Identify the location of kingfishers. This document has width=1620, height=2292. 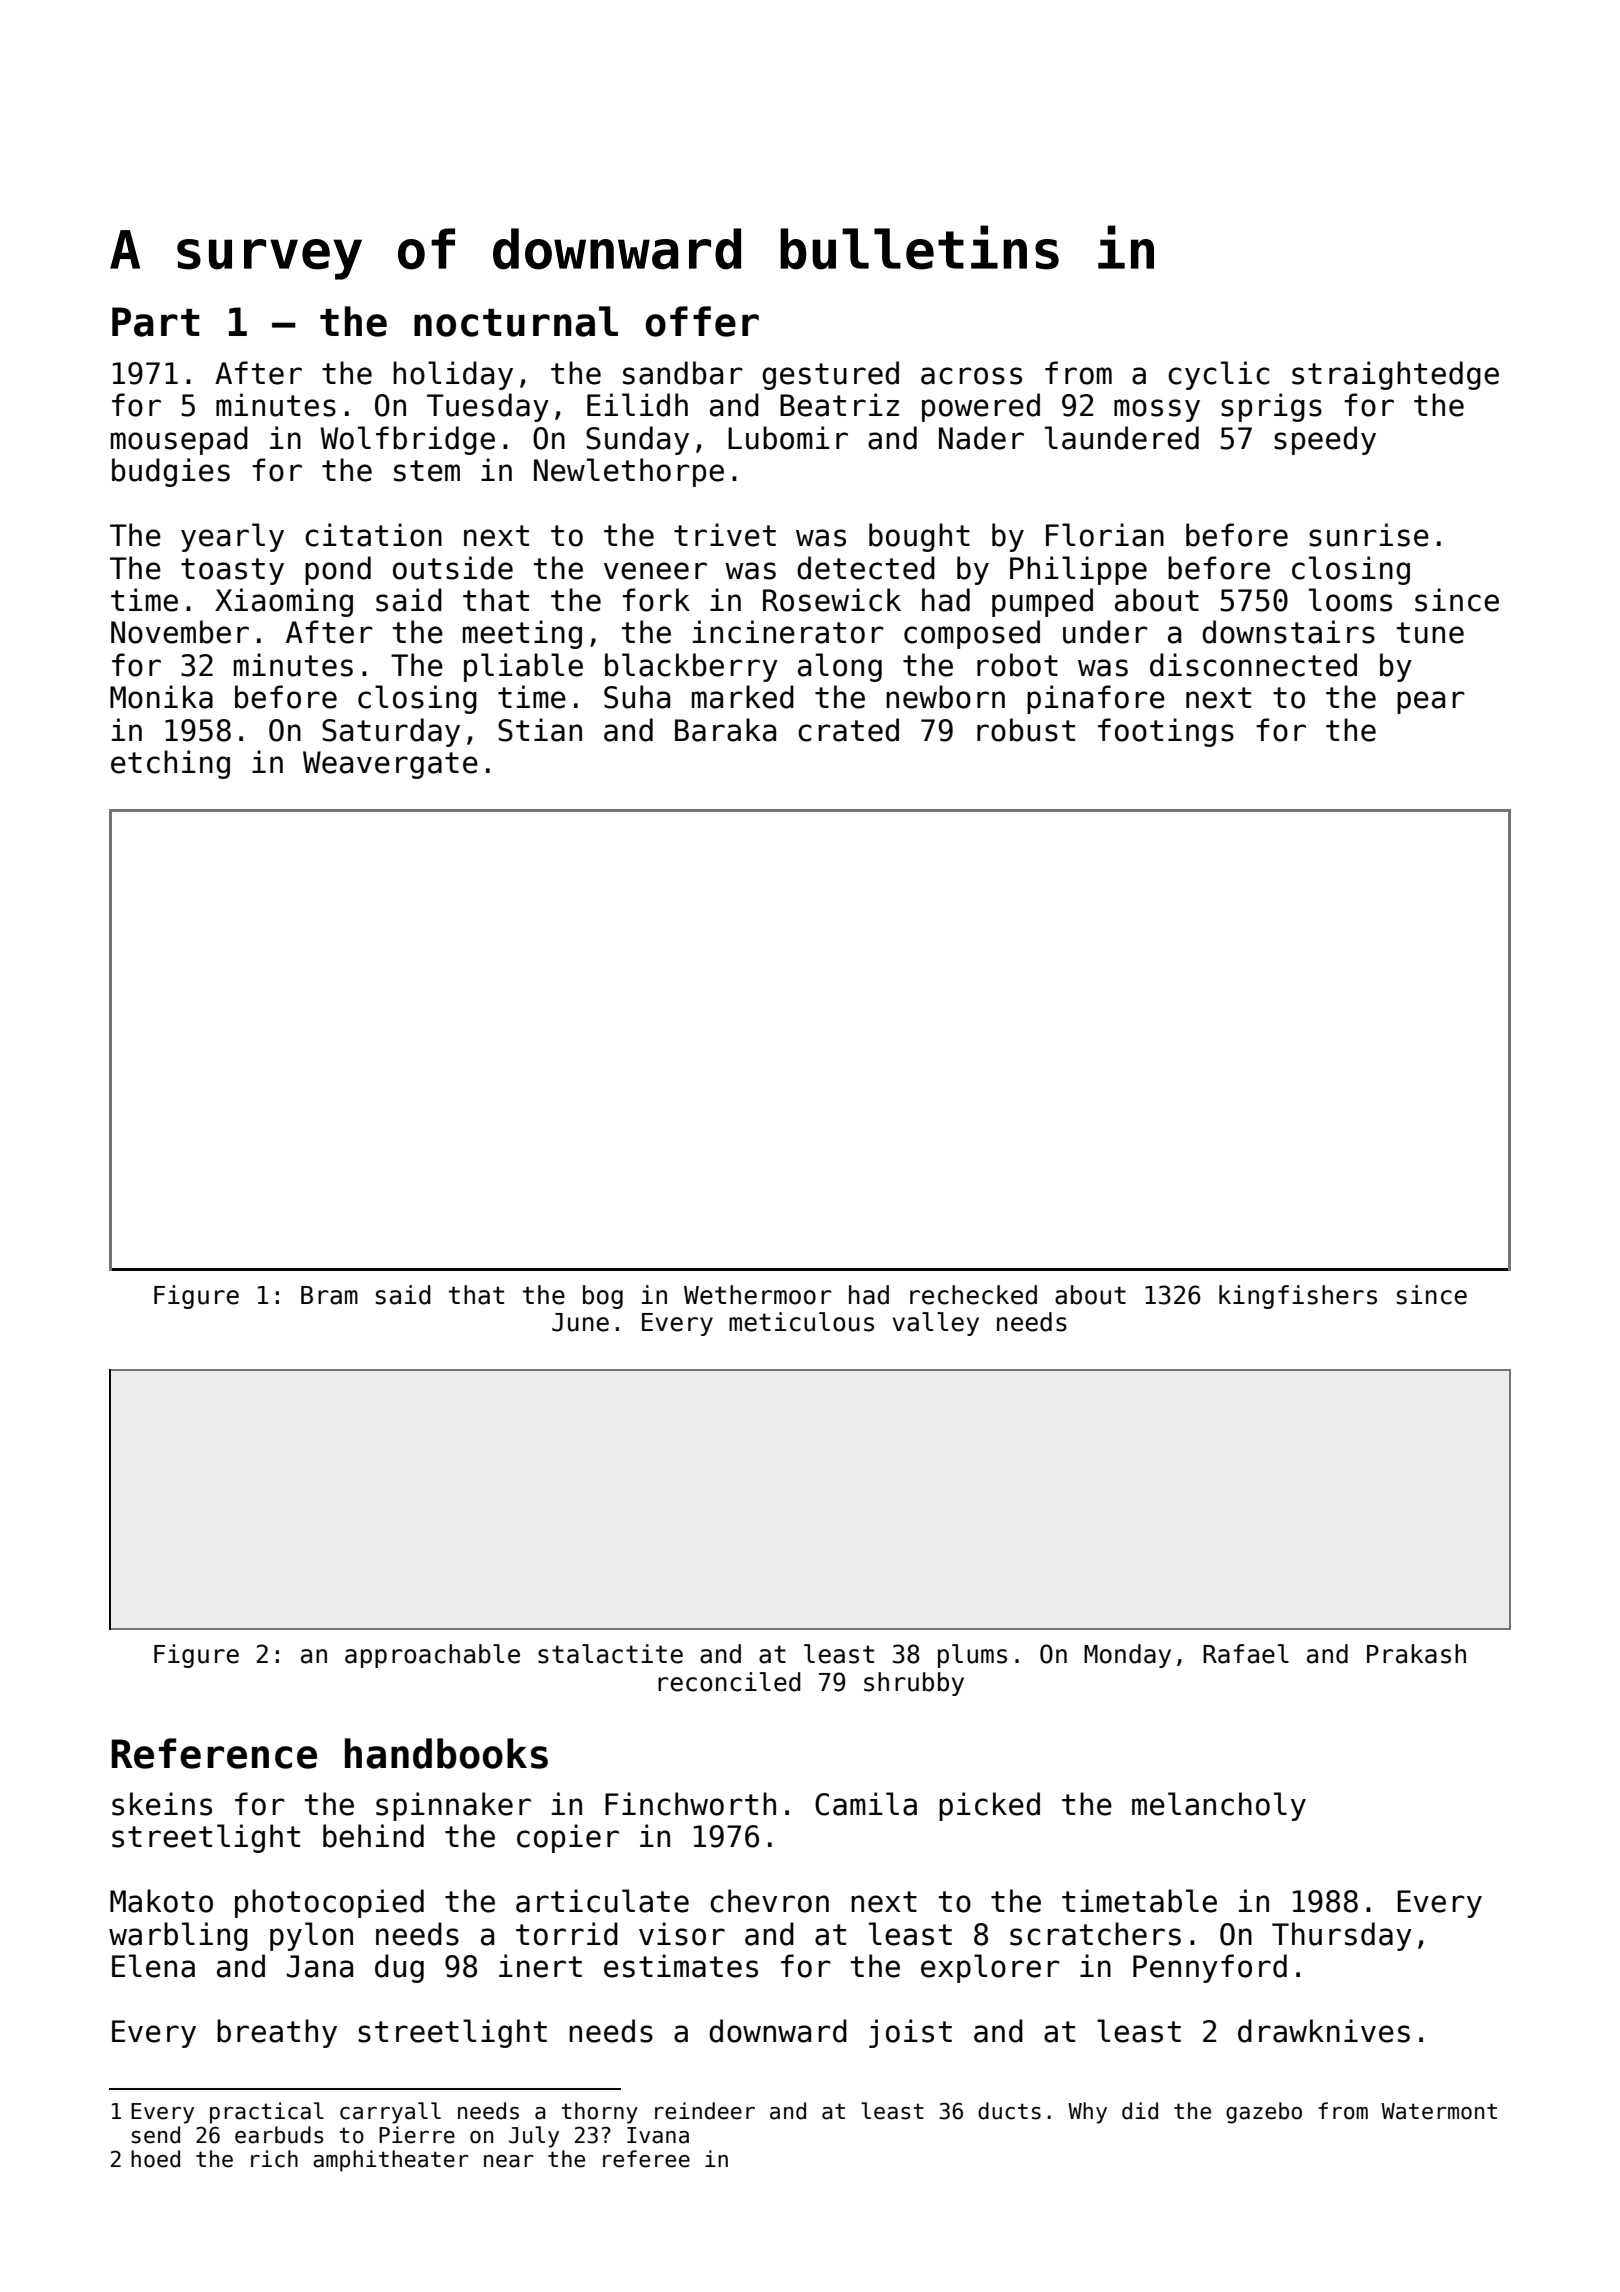
(1298, 1297).
